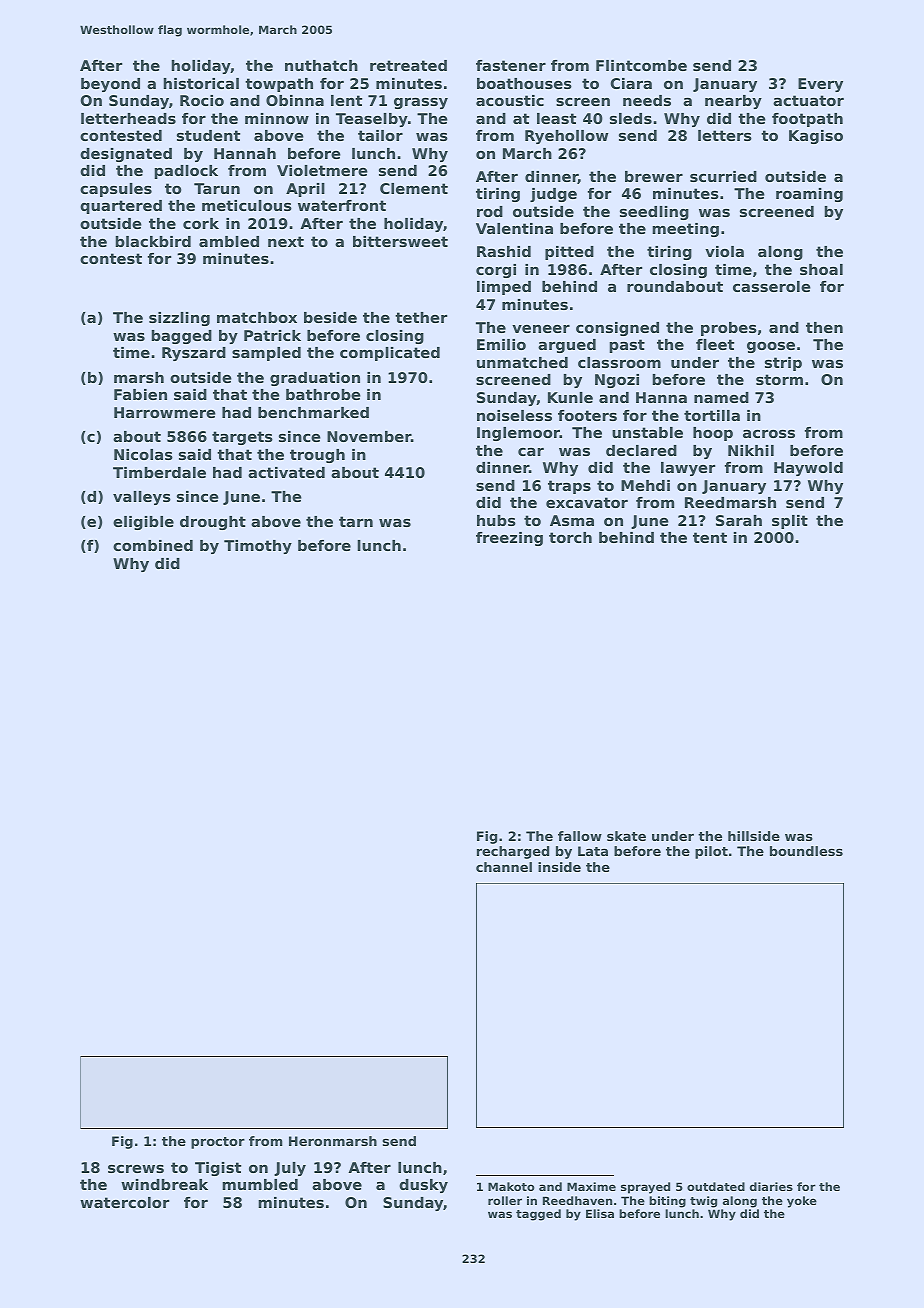 The width and height of the image is (924, 1308). What do you see at coordinates (806, 851) in the image?
I see `boundless` at bounding box center [806, 851].
